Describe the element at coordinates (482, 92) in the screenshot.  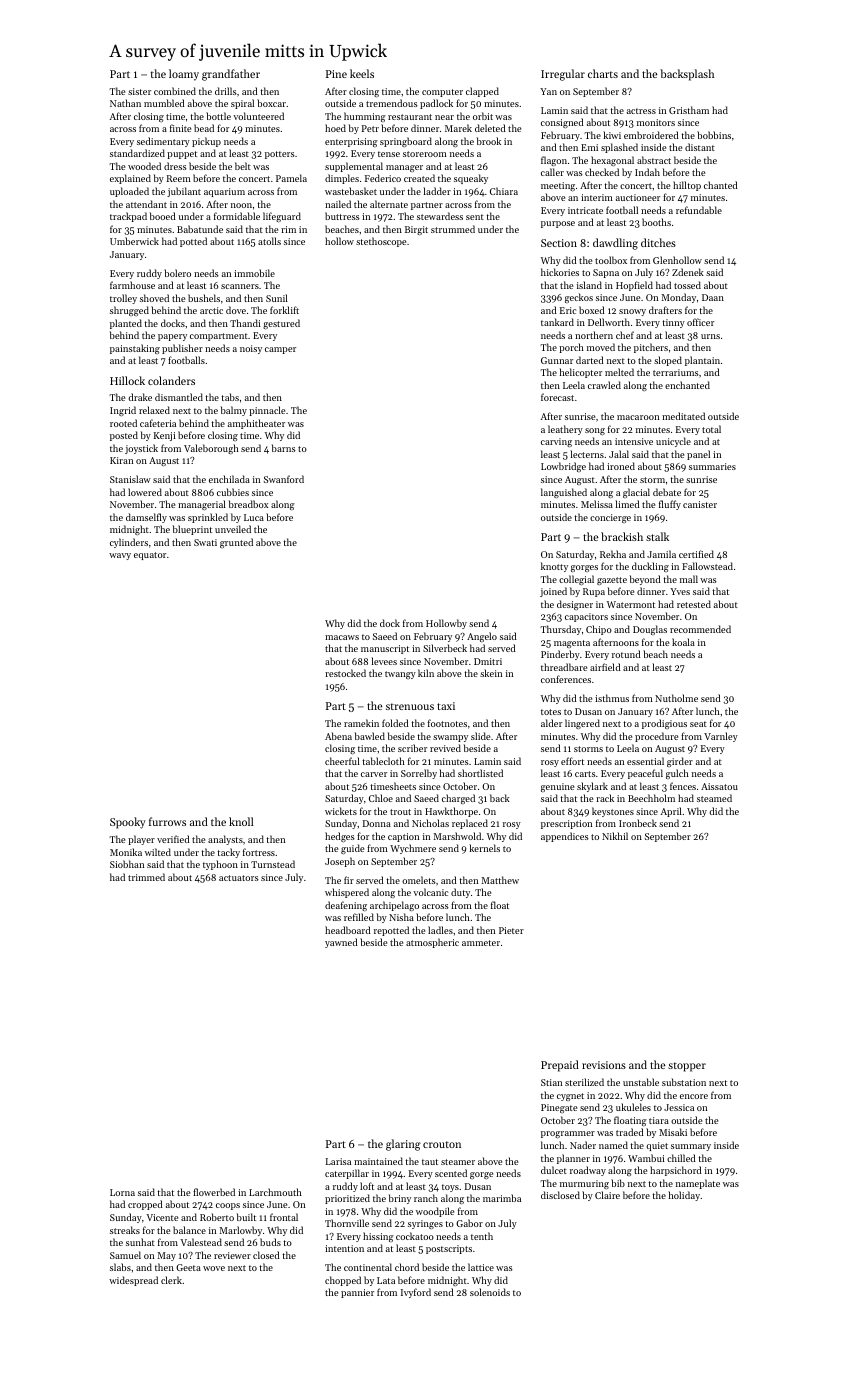
I see `clapped` at that location.
